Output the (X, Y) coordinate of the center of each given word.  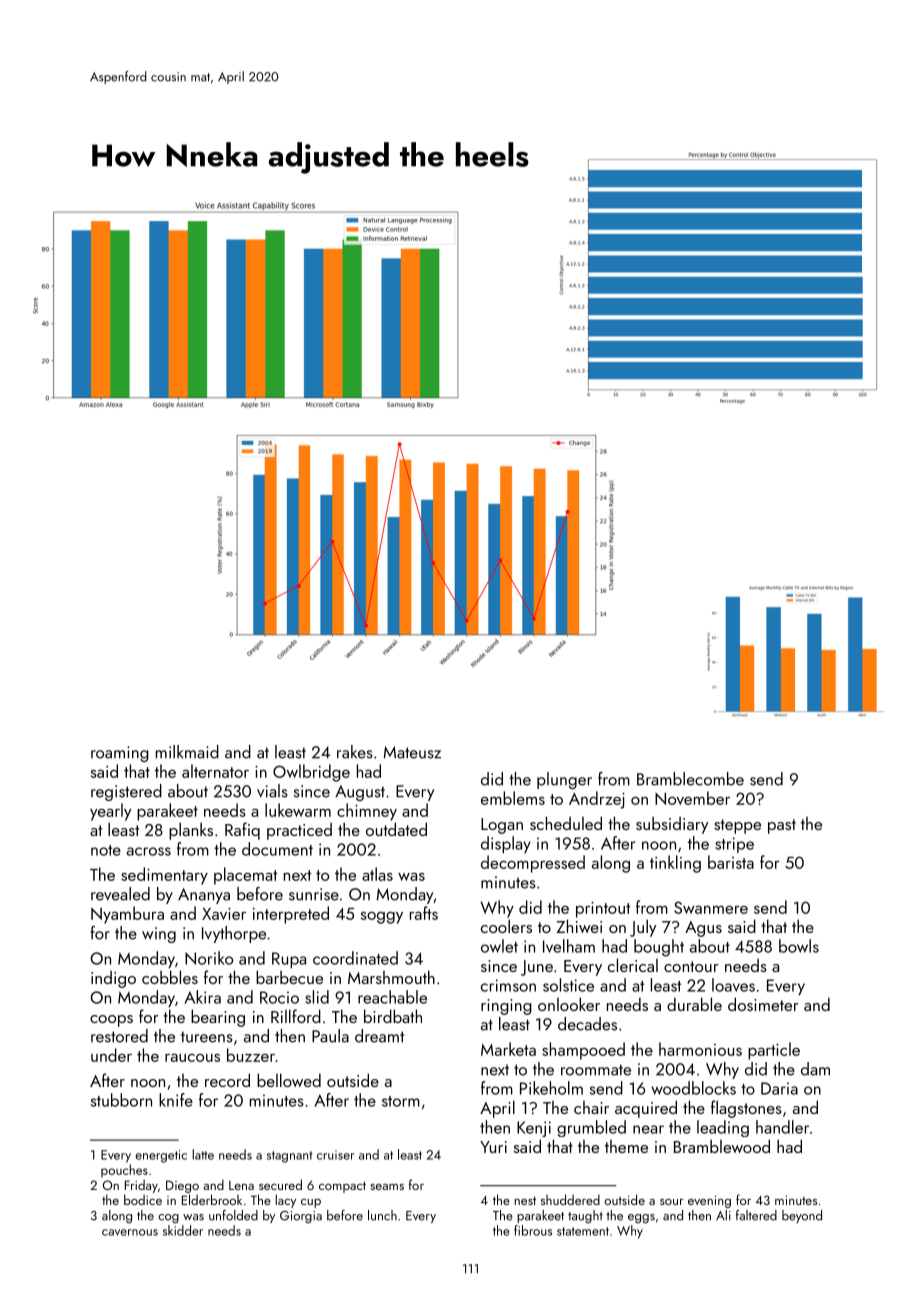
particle (774, 1051)
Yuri (493, 1147)
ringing (506, 1007)
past (782, 826)
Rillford (296, 1016)
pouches (124, 1171)
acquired (646, 1109)
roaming (120, 754)
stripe (734, 845)
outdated (396, 829)
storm (401, 1101)
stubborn (121, 1100)
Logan (502, 826)
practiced (299, 831)
